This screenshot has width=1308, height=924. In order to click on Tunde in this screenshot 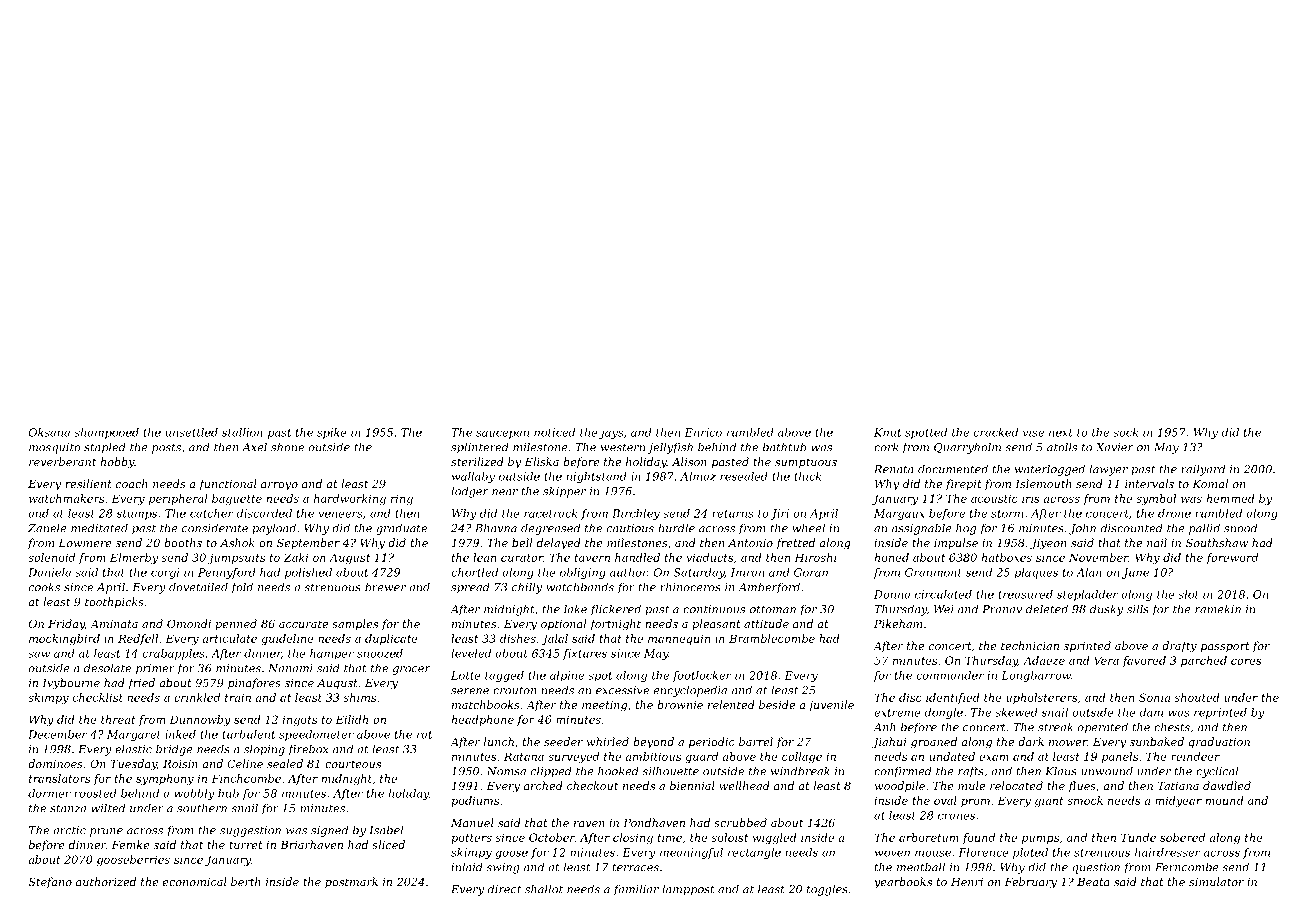, I will do `click(1138, 837)`.
